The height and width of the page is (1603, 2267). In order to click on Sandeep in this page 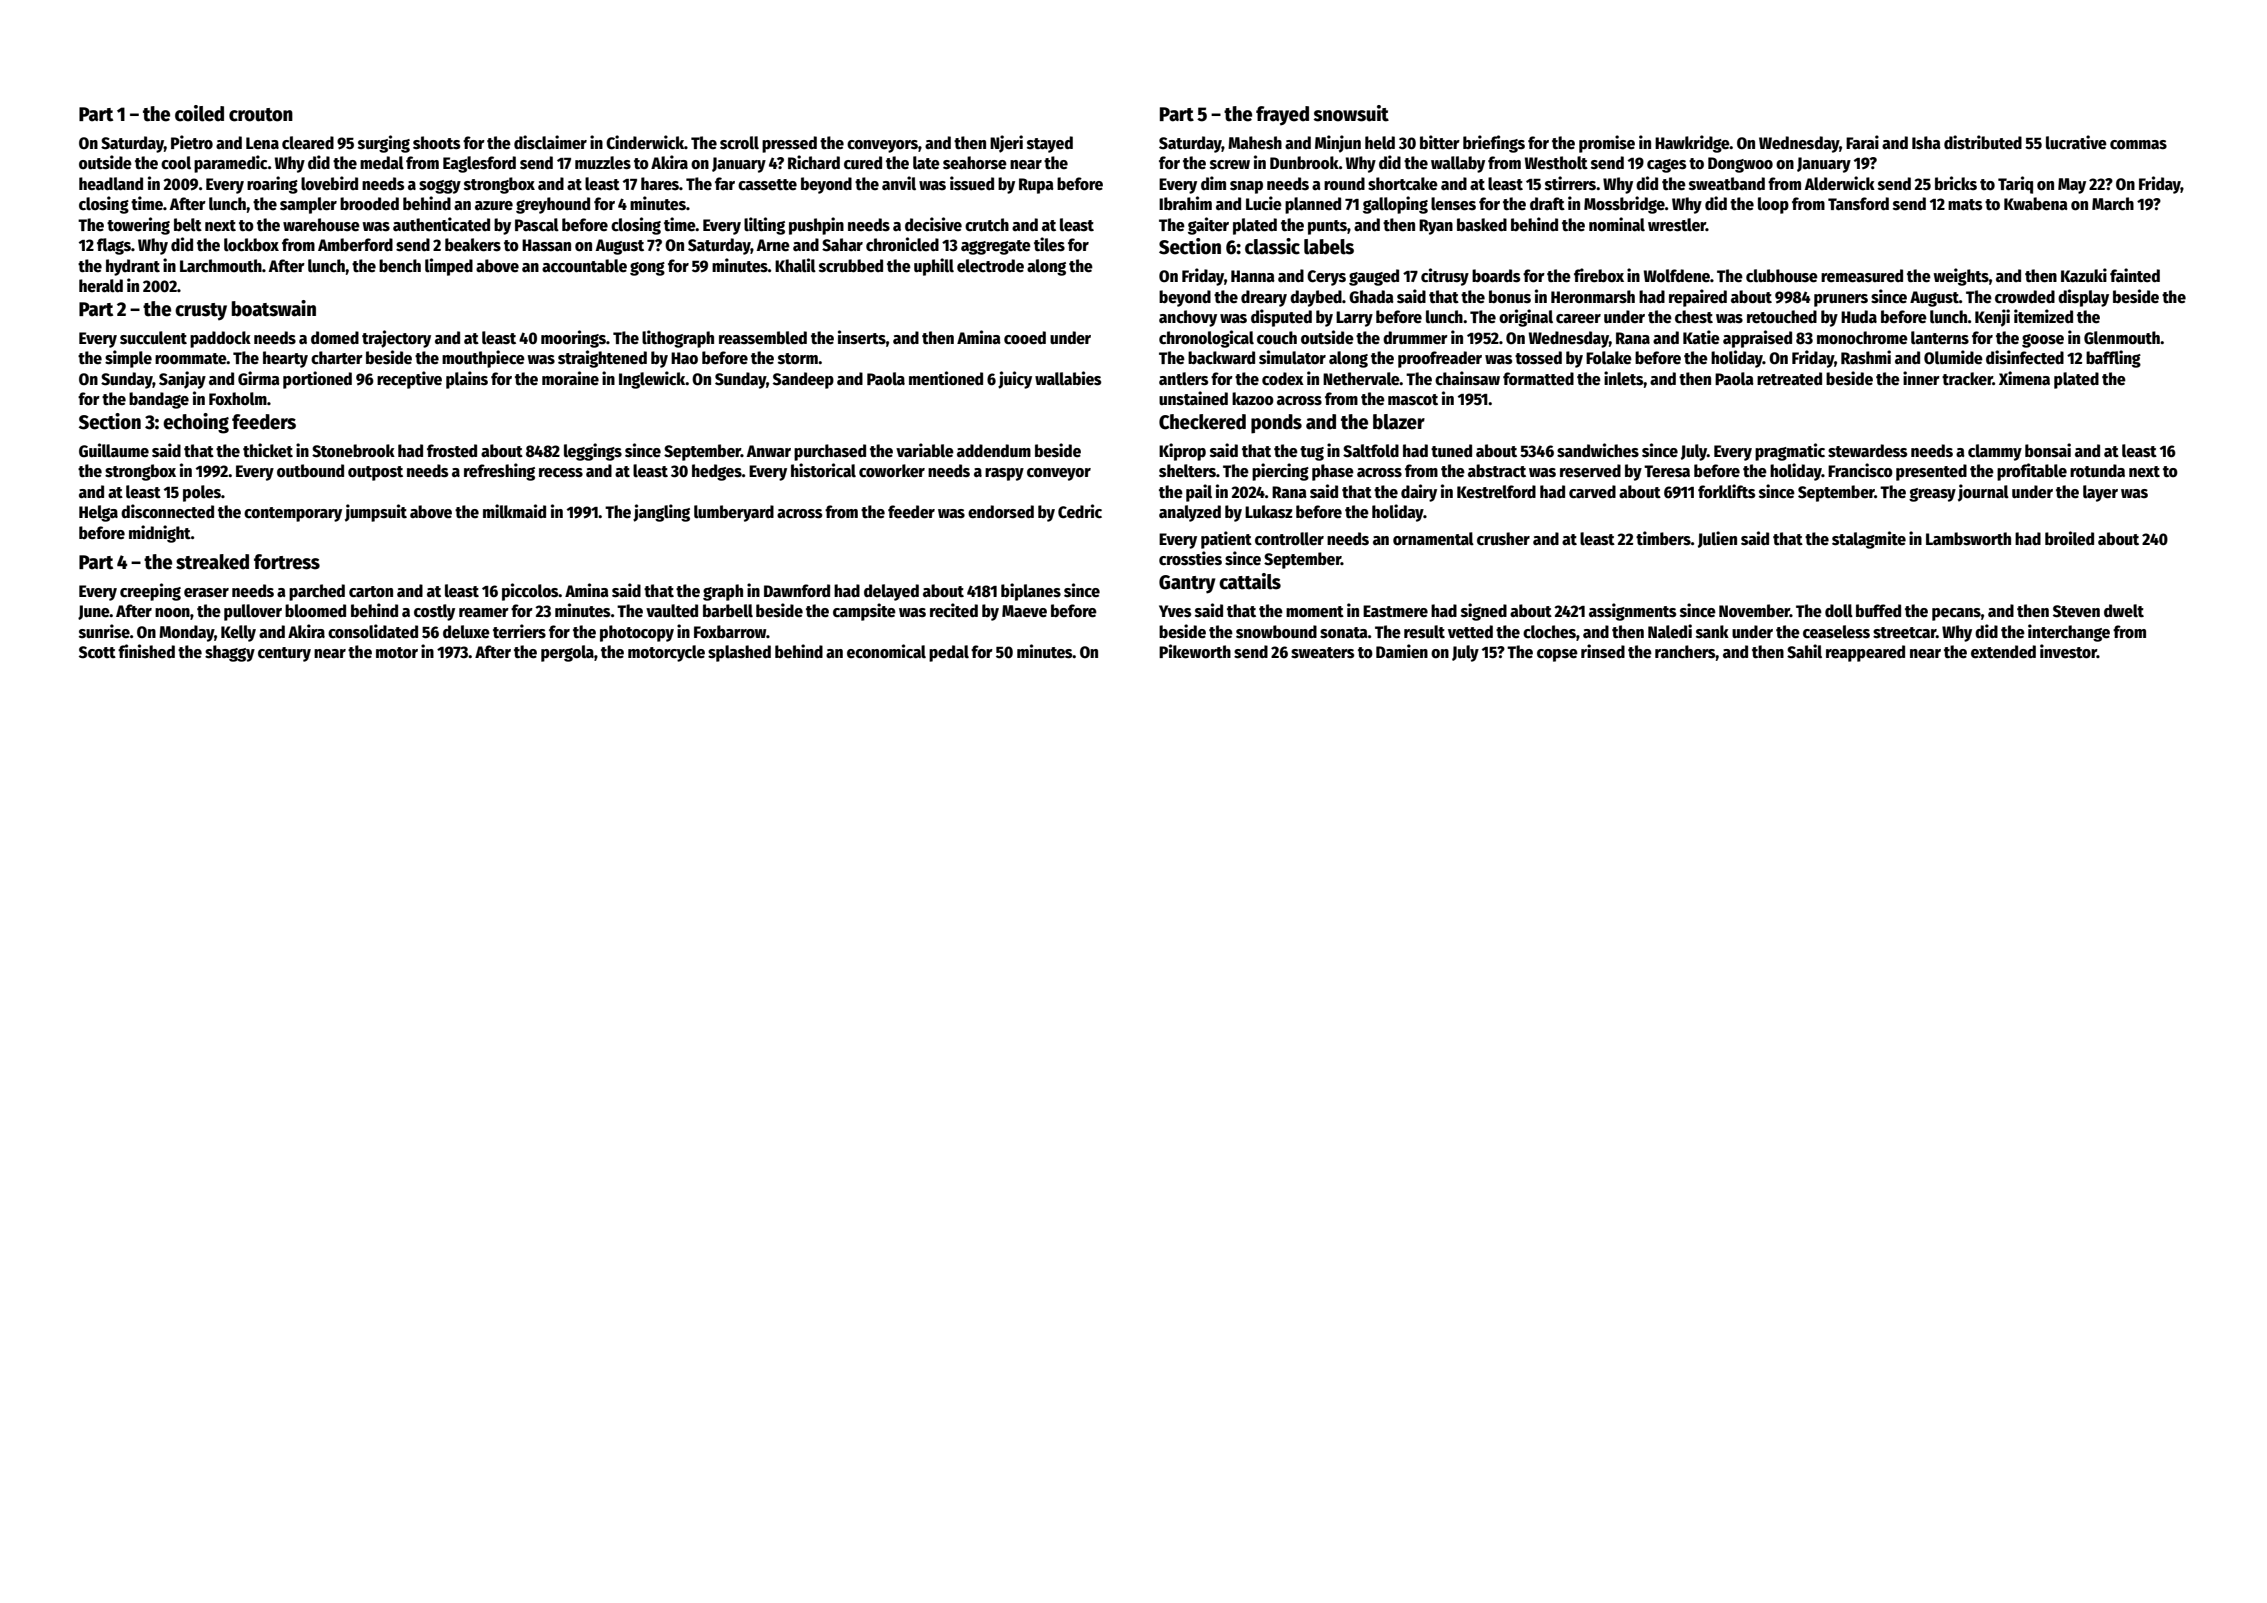, I will do `click(803, 380)`.
